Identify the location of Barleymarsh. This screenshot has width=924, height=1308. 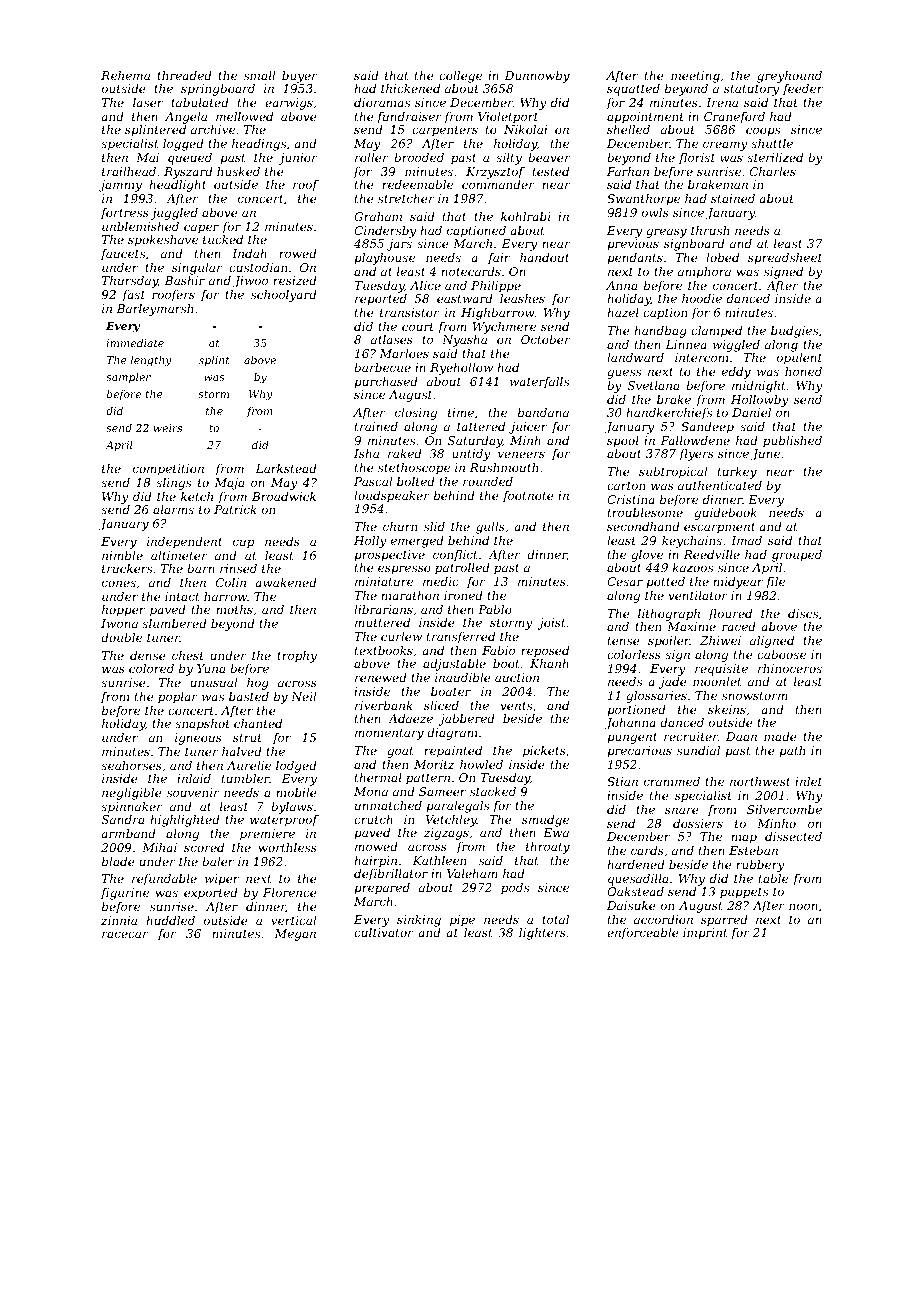
(155, 310).
